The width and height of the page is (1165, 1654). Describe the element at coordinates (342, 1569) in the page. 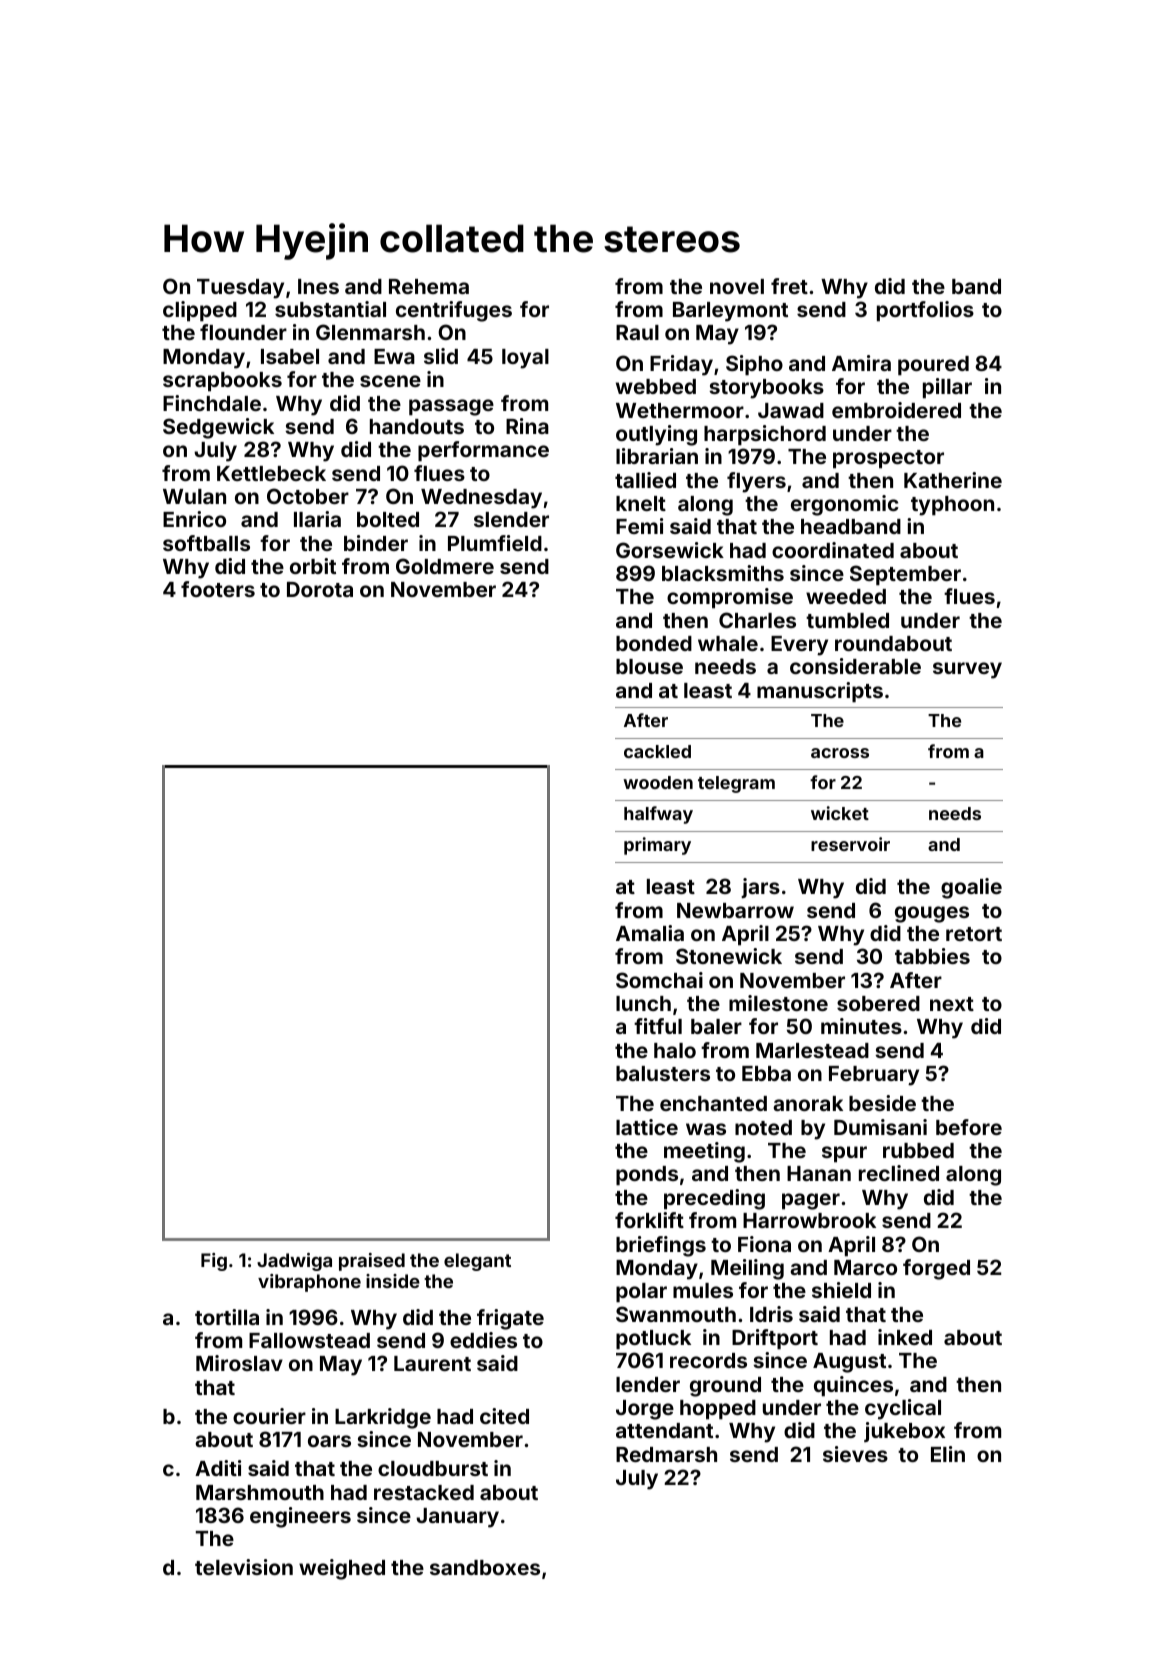

I see `weighed` at that location.
